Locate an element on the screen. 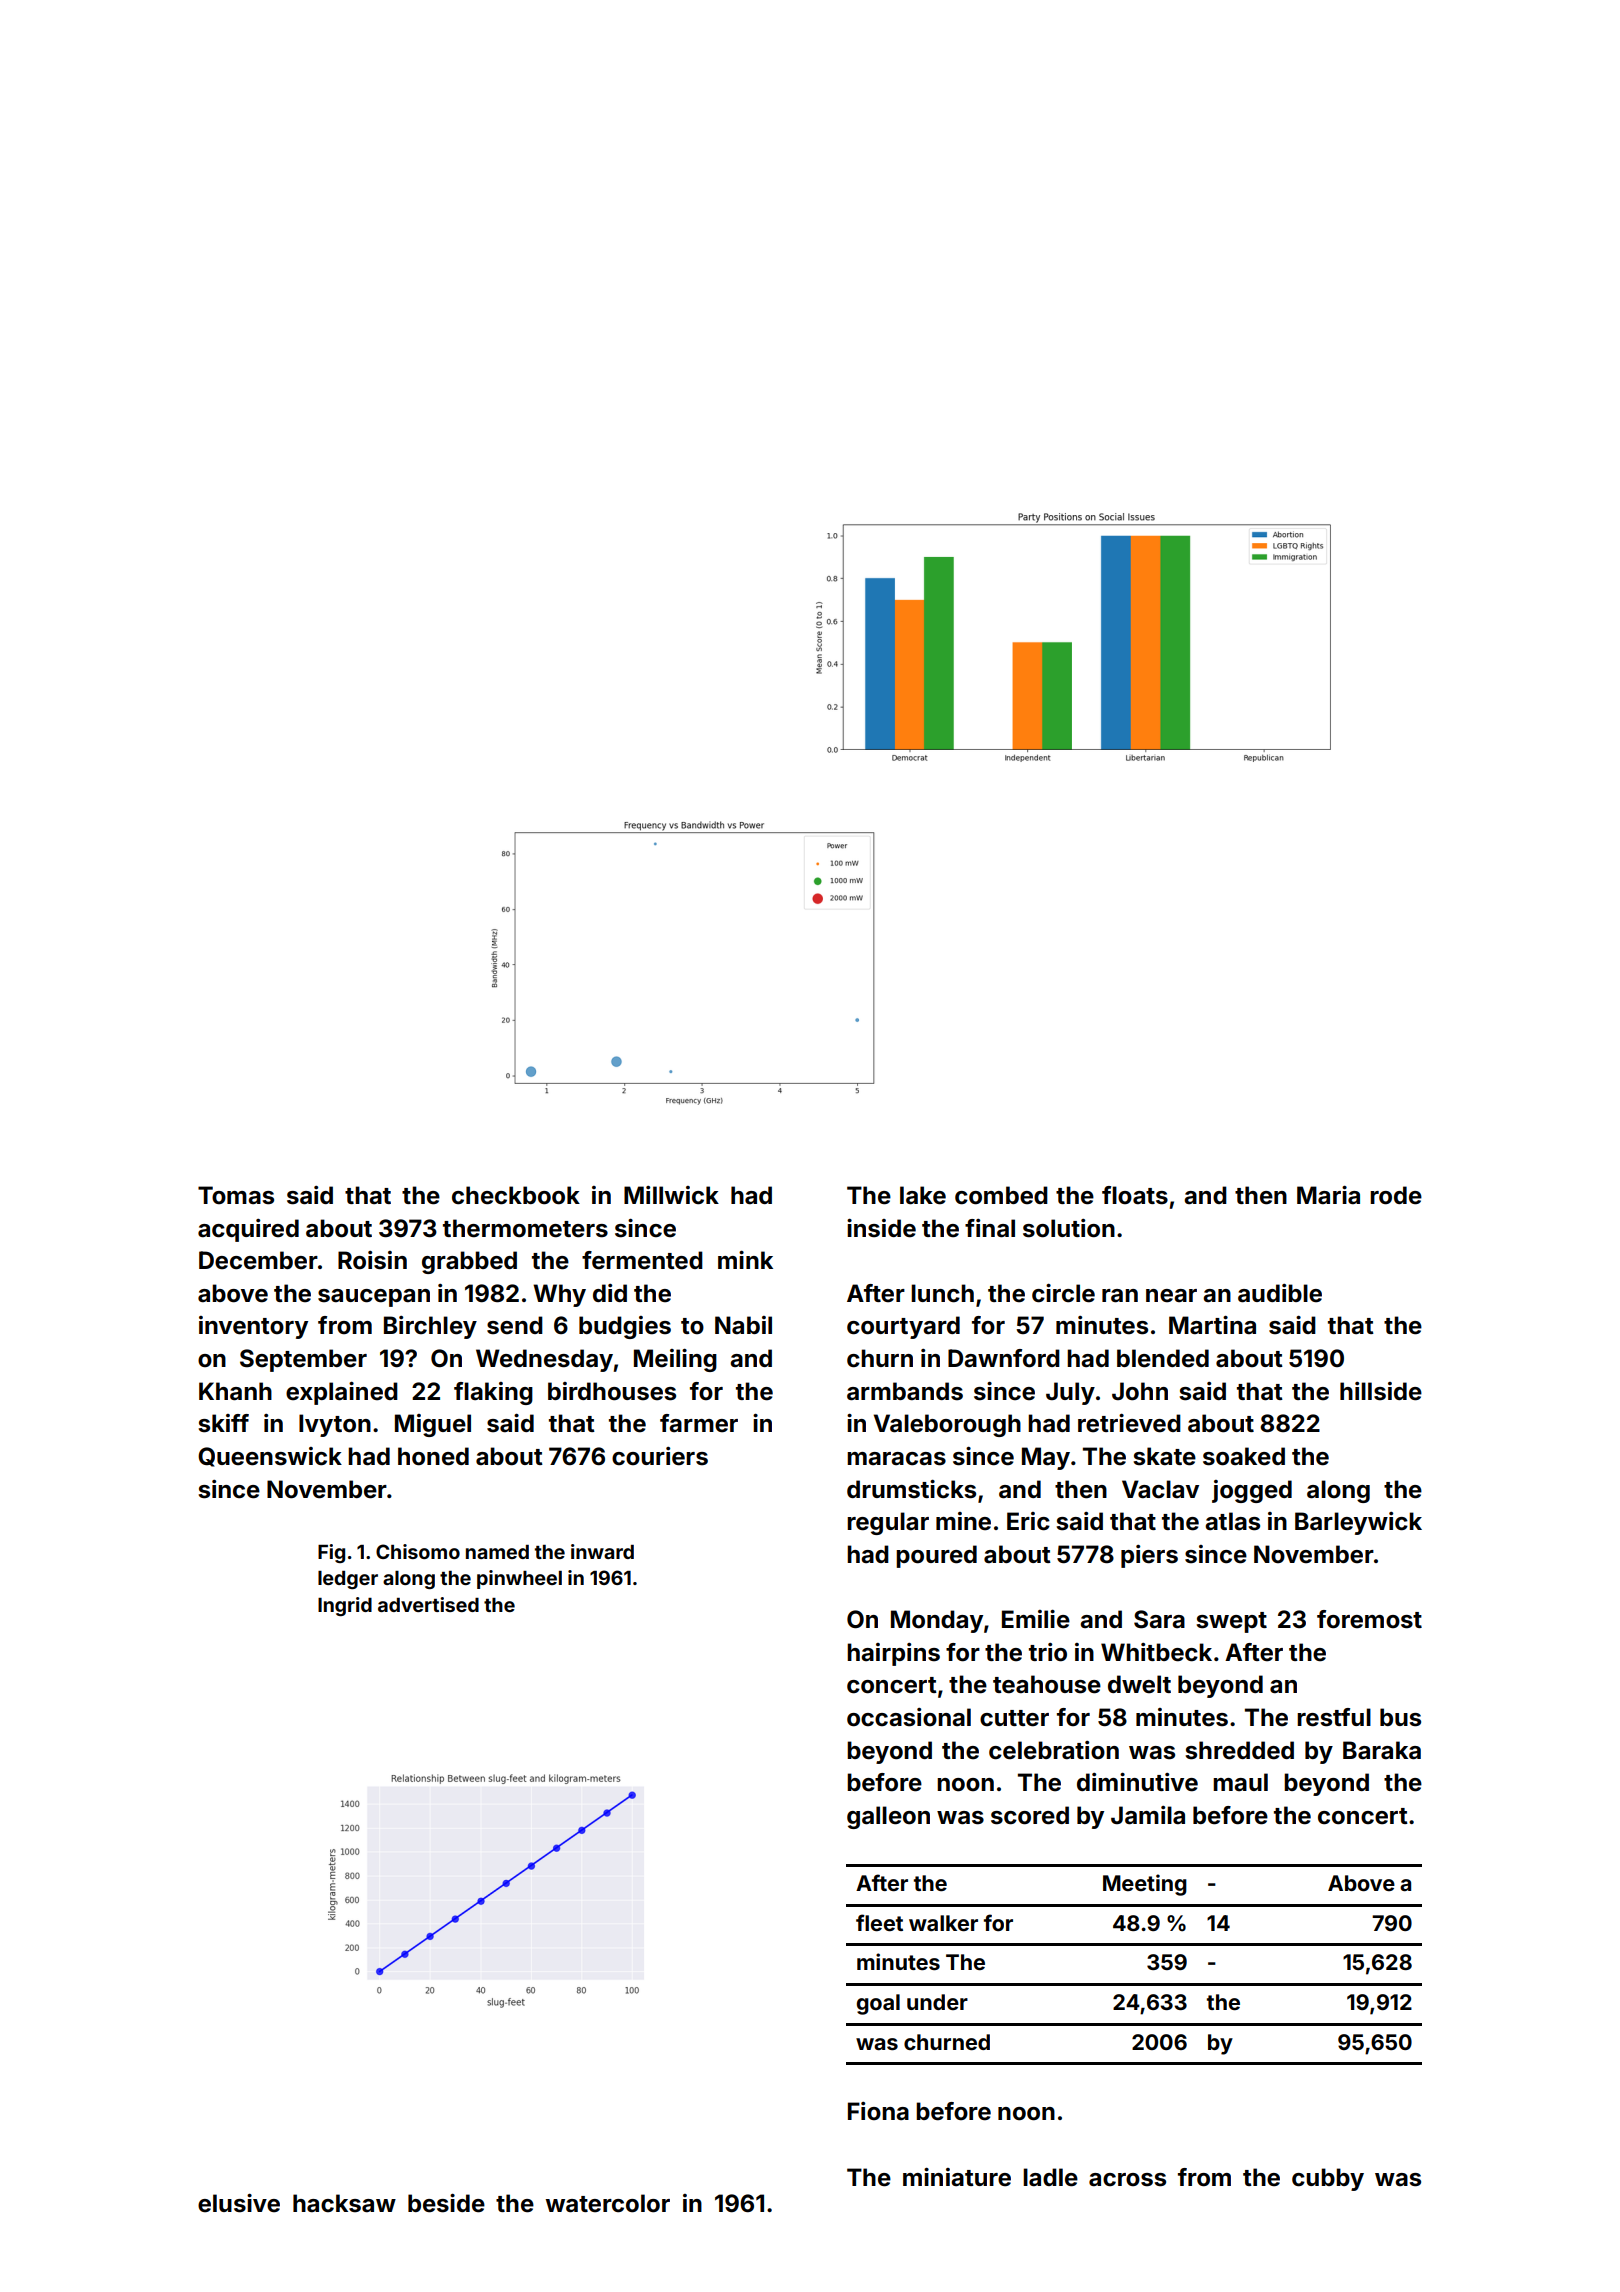 This screenshot has width=1620, height=2292. Meeting is located at coordinates (1145, 1885).
